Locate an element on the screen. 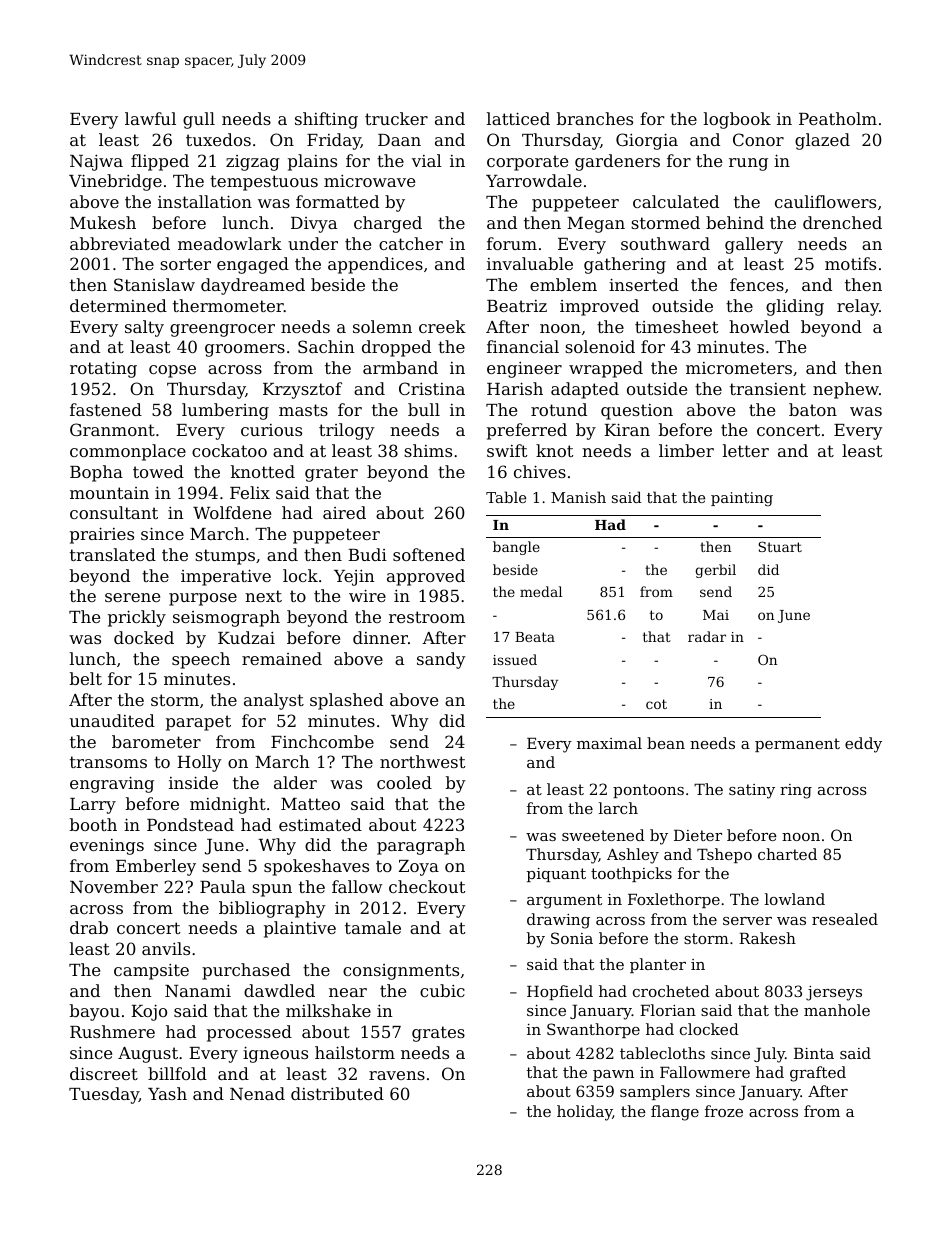 The width and height of the screenshot is (952, 1233). Stuart is located at coordinates (780, 546).
